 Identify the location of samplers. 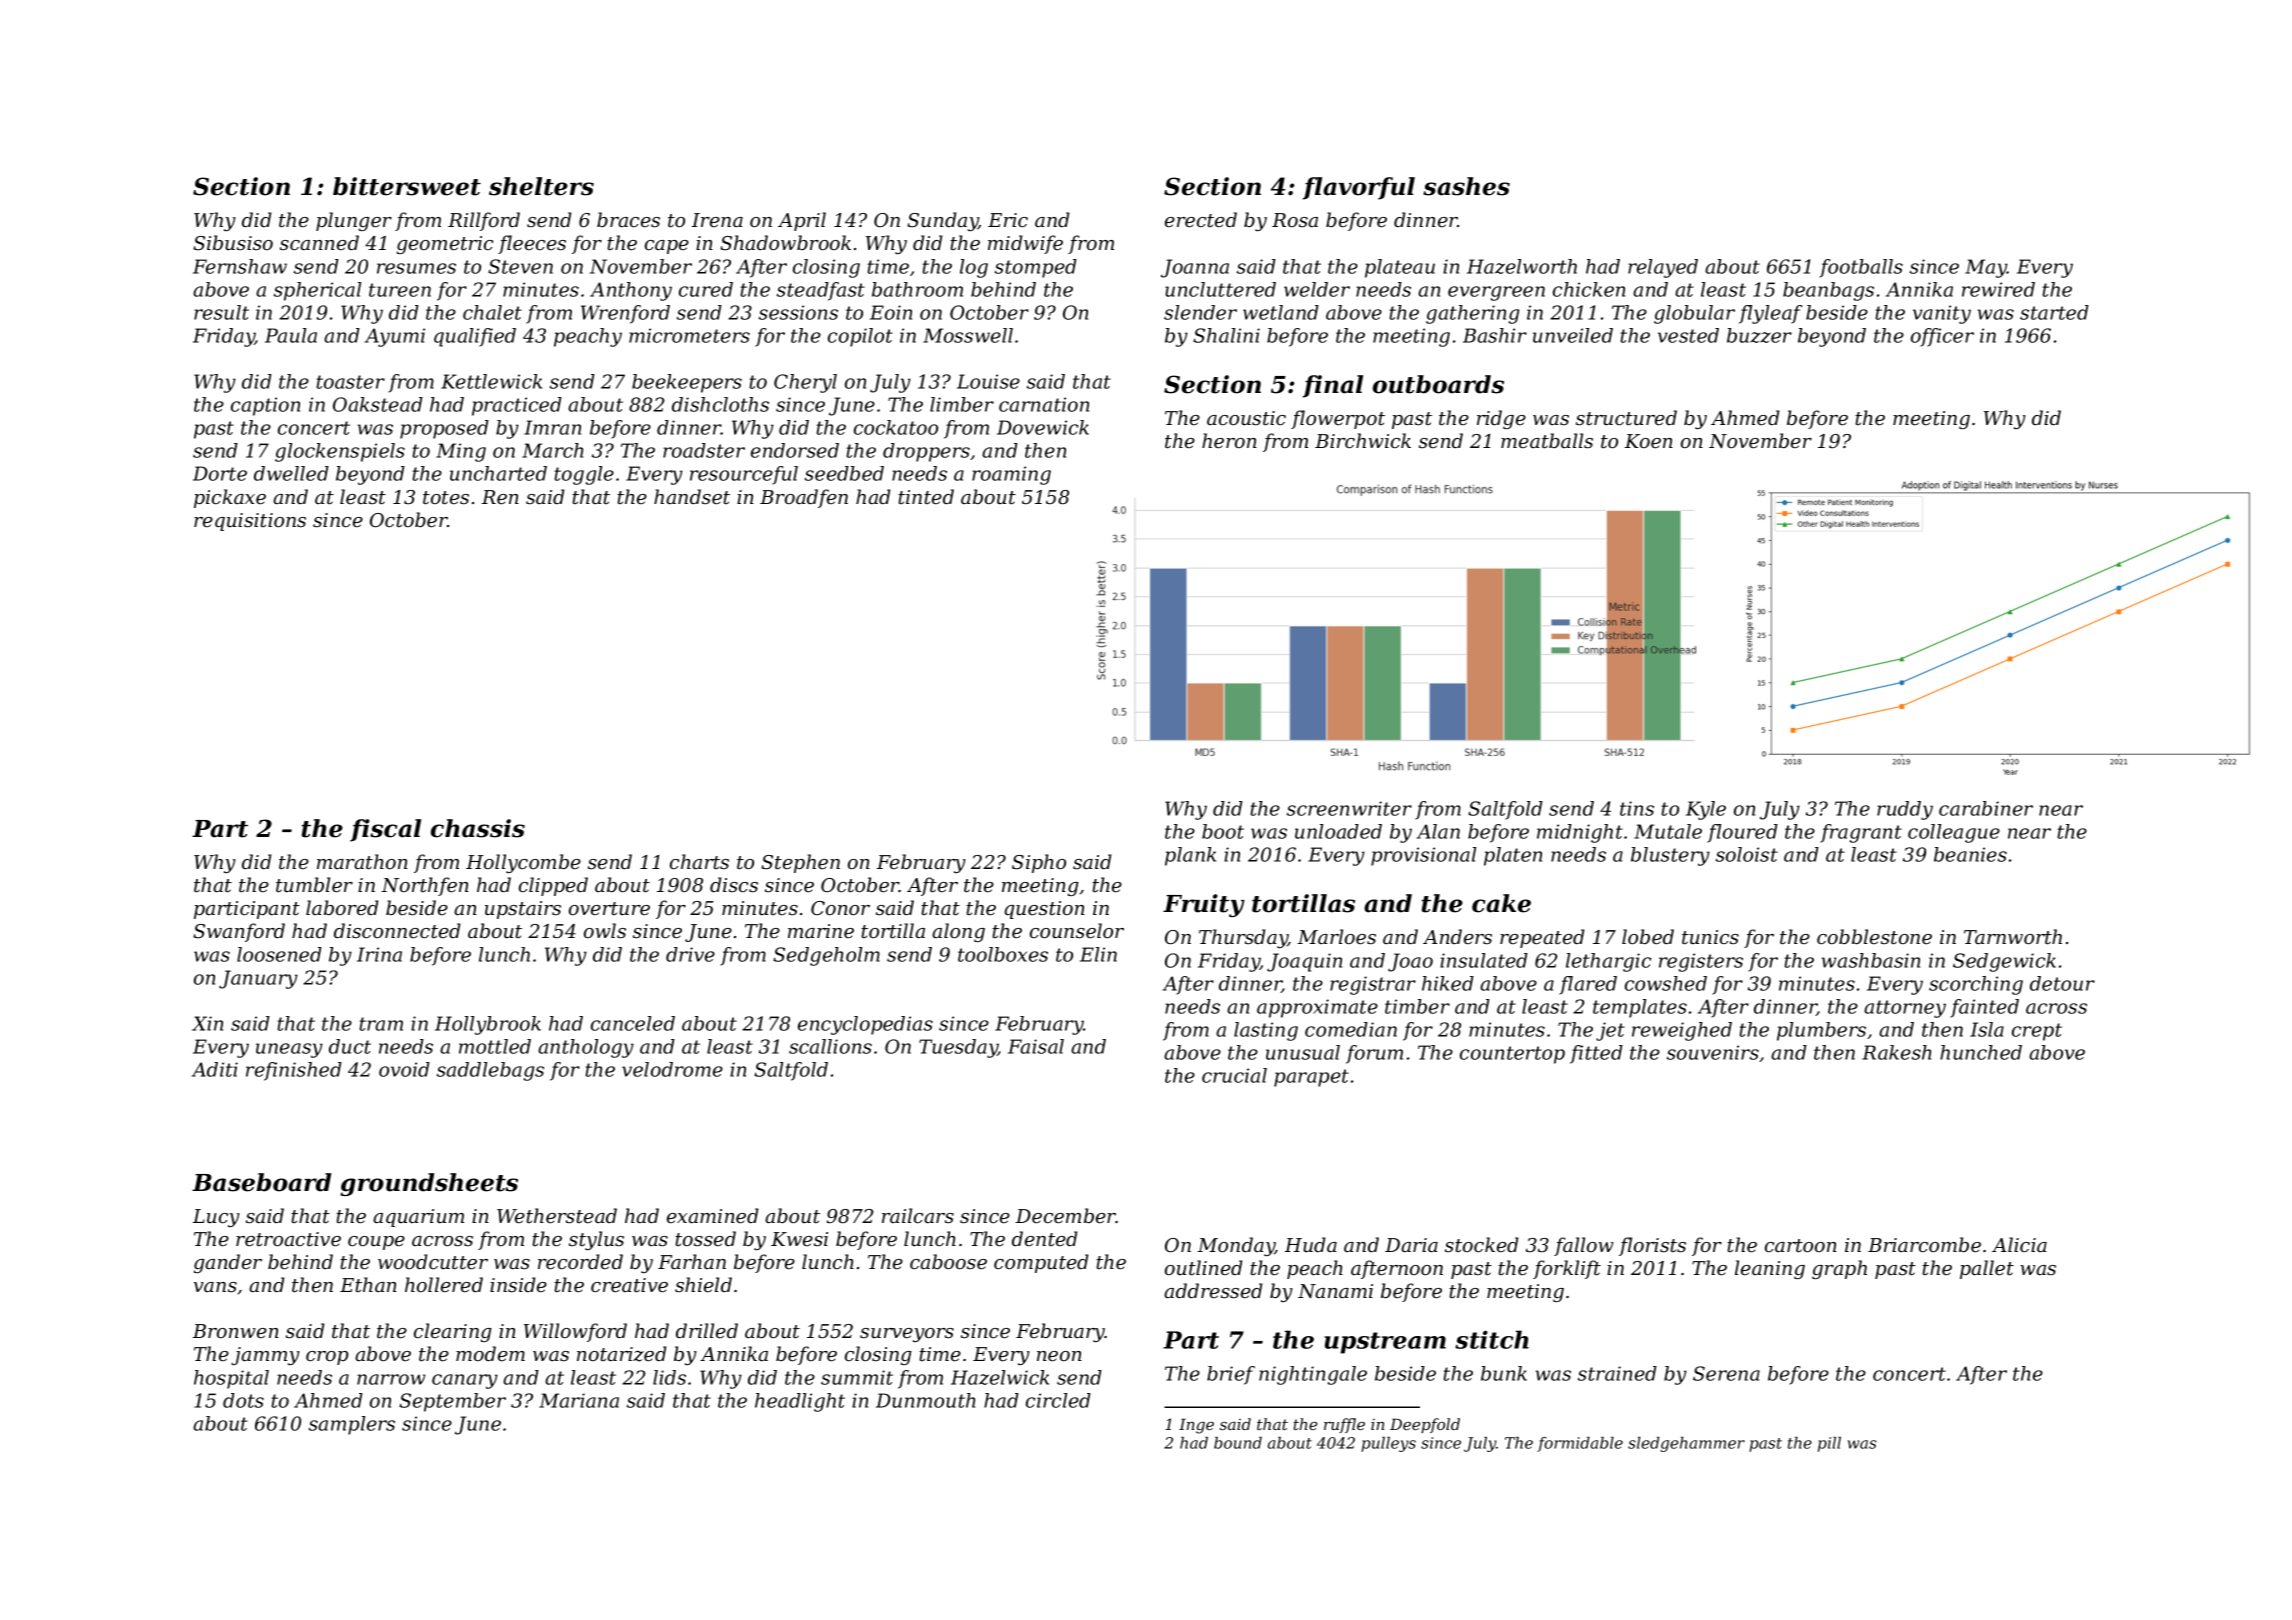
(352, 1425).
